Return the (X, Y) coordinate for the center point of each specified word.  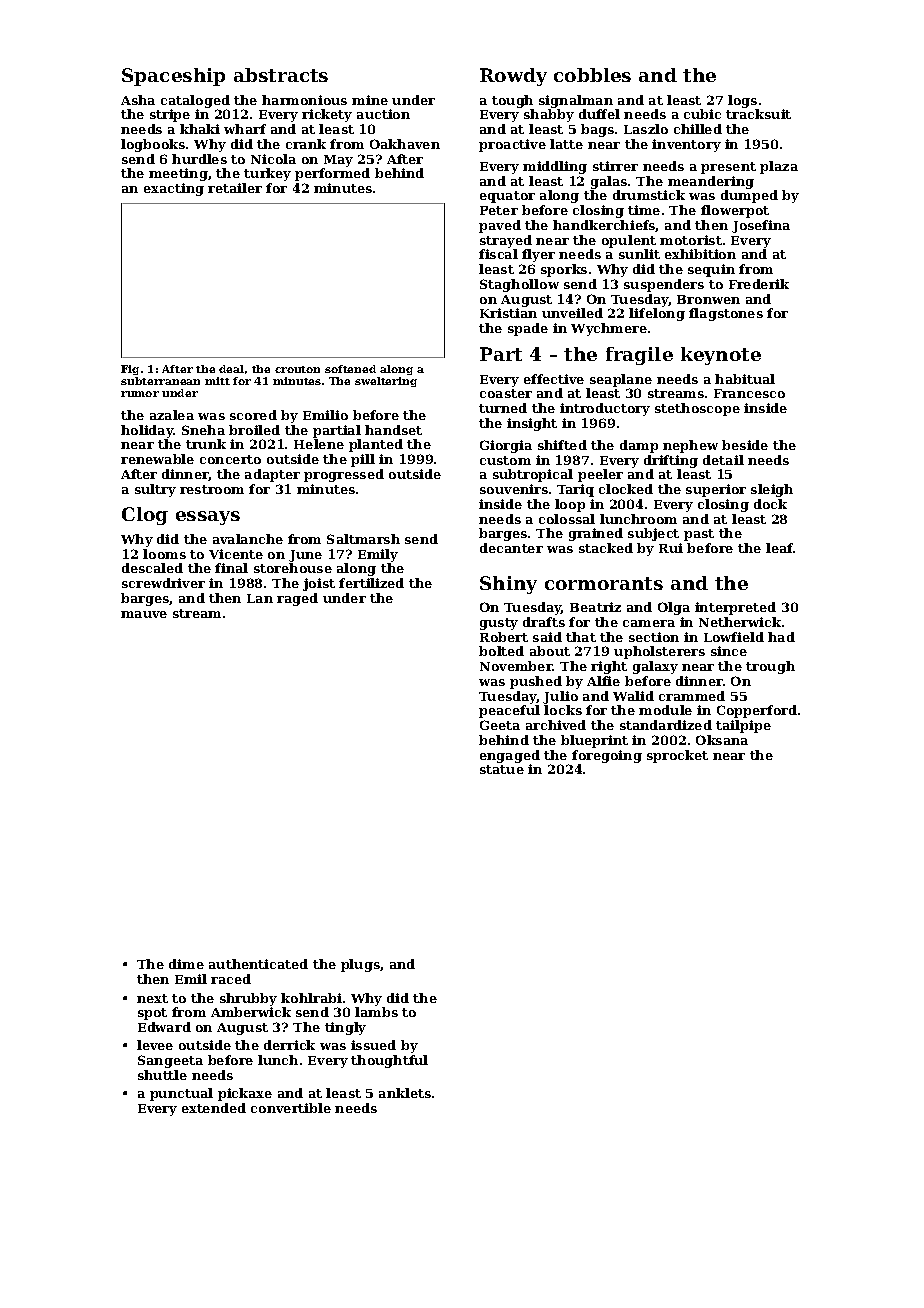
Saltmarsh (363, 539)
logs (742, 101)
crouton (297, 369)
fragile (639, 356)
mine (370, 100)
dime (186, 964)
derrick (289, 1045)
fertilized (371, 583)
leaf (780, 548)
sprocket (677, 756)
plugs (360, 965)
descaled (152, 568)
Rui (671, 548)
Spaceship (173, 77)
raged (297, 599)
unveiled (572, 313)
